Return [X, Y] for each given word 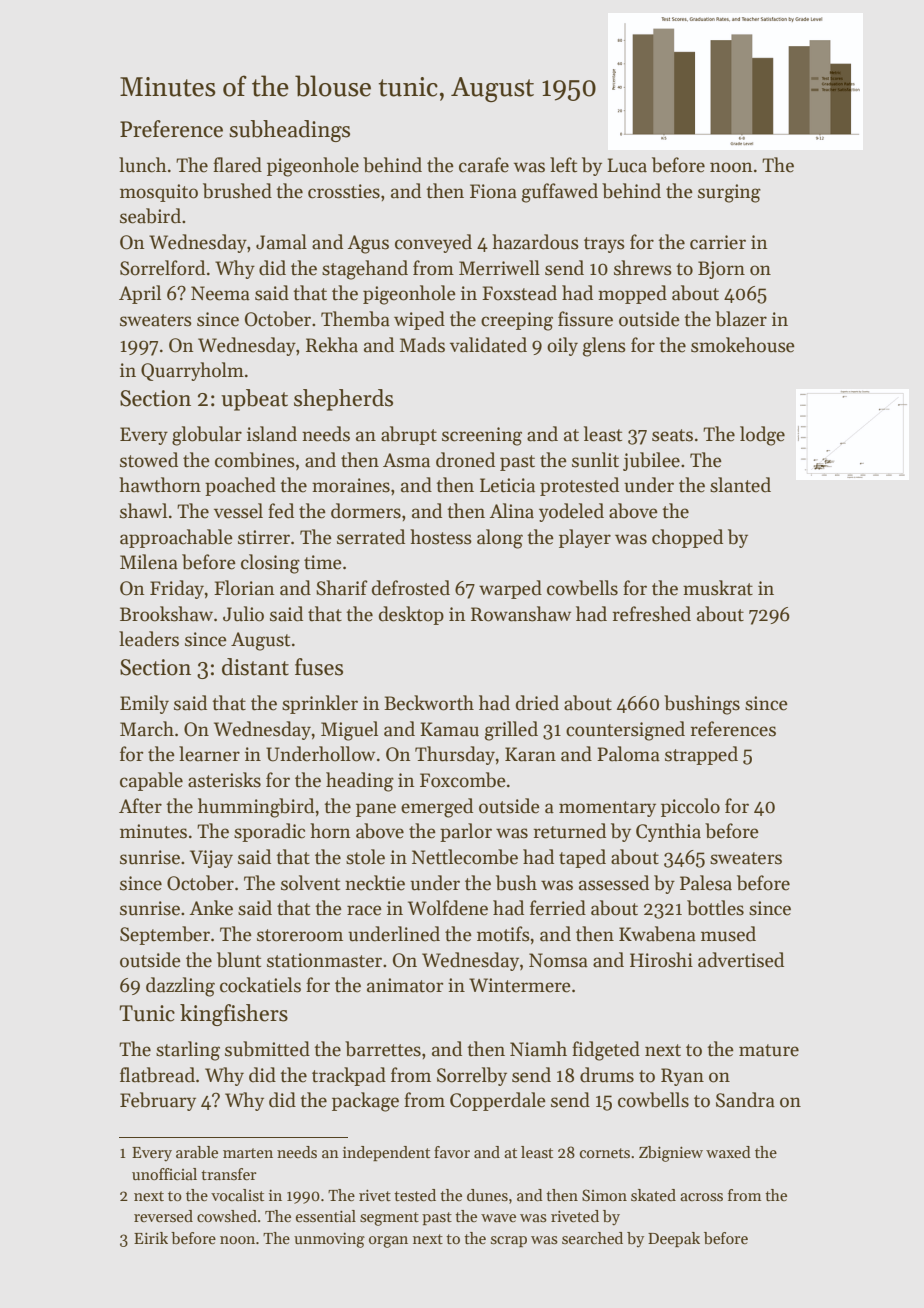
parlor [466, 832]
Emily [144, 704]
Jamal [281, 242]
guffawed [560, 193]
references [733, 729]
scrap [509, 1241]
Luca [627, 165]
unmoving [329, 1240]
